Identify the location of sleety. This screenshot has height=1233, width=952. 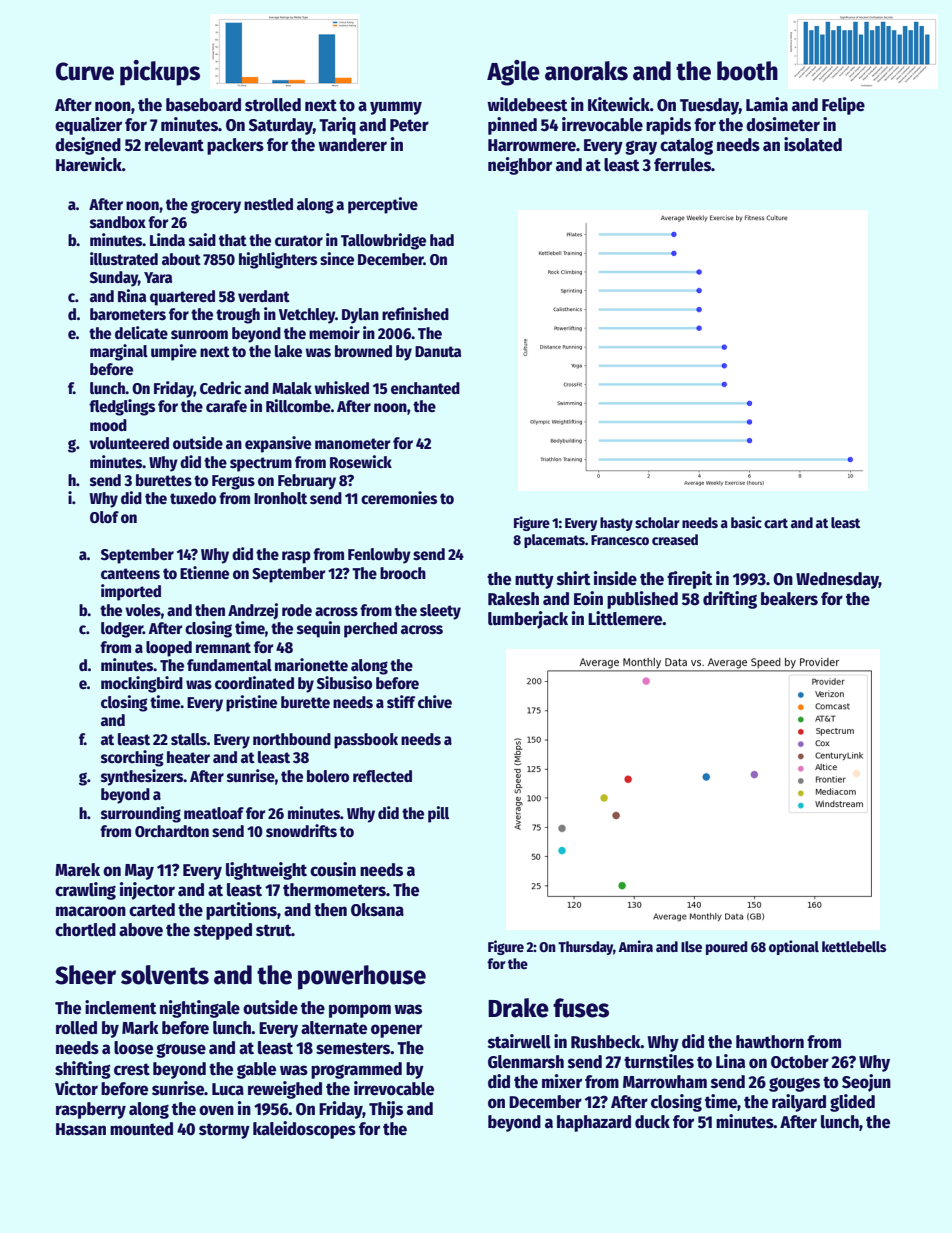
(440, 612).
